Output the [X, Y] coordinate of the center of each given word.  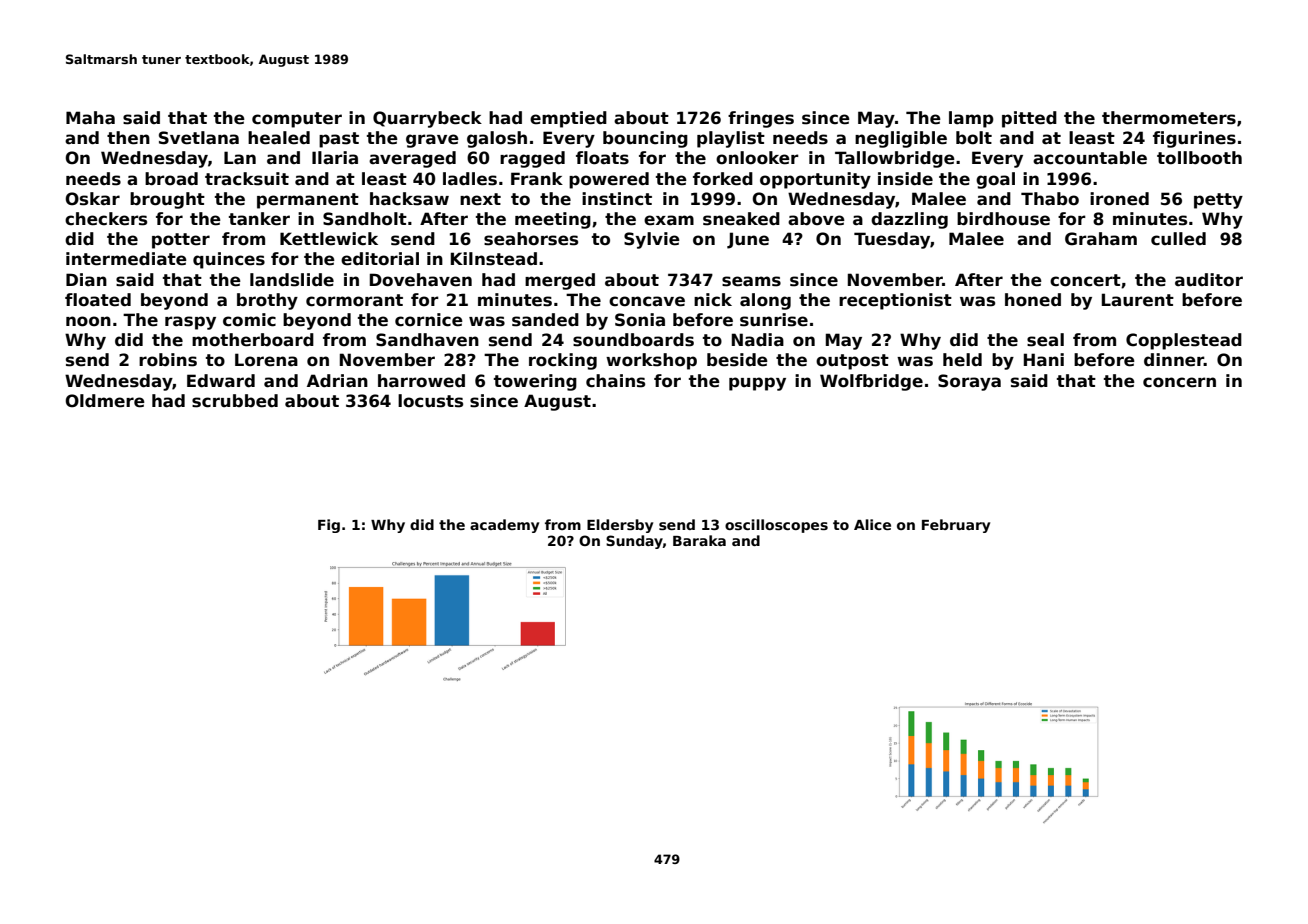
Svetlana [199, 138]
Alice [872, 524]
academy [504, 526]
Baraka [699, 540]
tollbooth [1199, 158]
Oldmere [105, 401]
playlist [731, 139]
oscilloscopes [776, 526]
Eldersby [620, 526]
